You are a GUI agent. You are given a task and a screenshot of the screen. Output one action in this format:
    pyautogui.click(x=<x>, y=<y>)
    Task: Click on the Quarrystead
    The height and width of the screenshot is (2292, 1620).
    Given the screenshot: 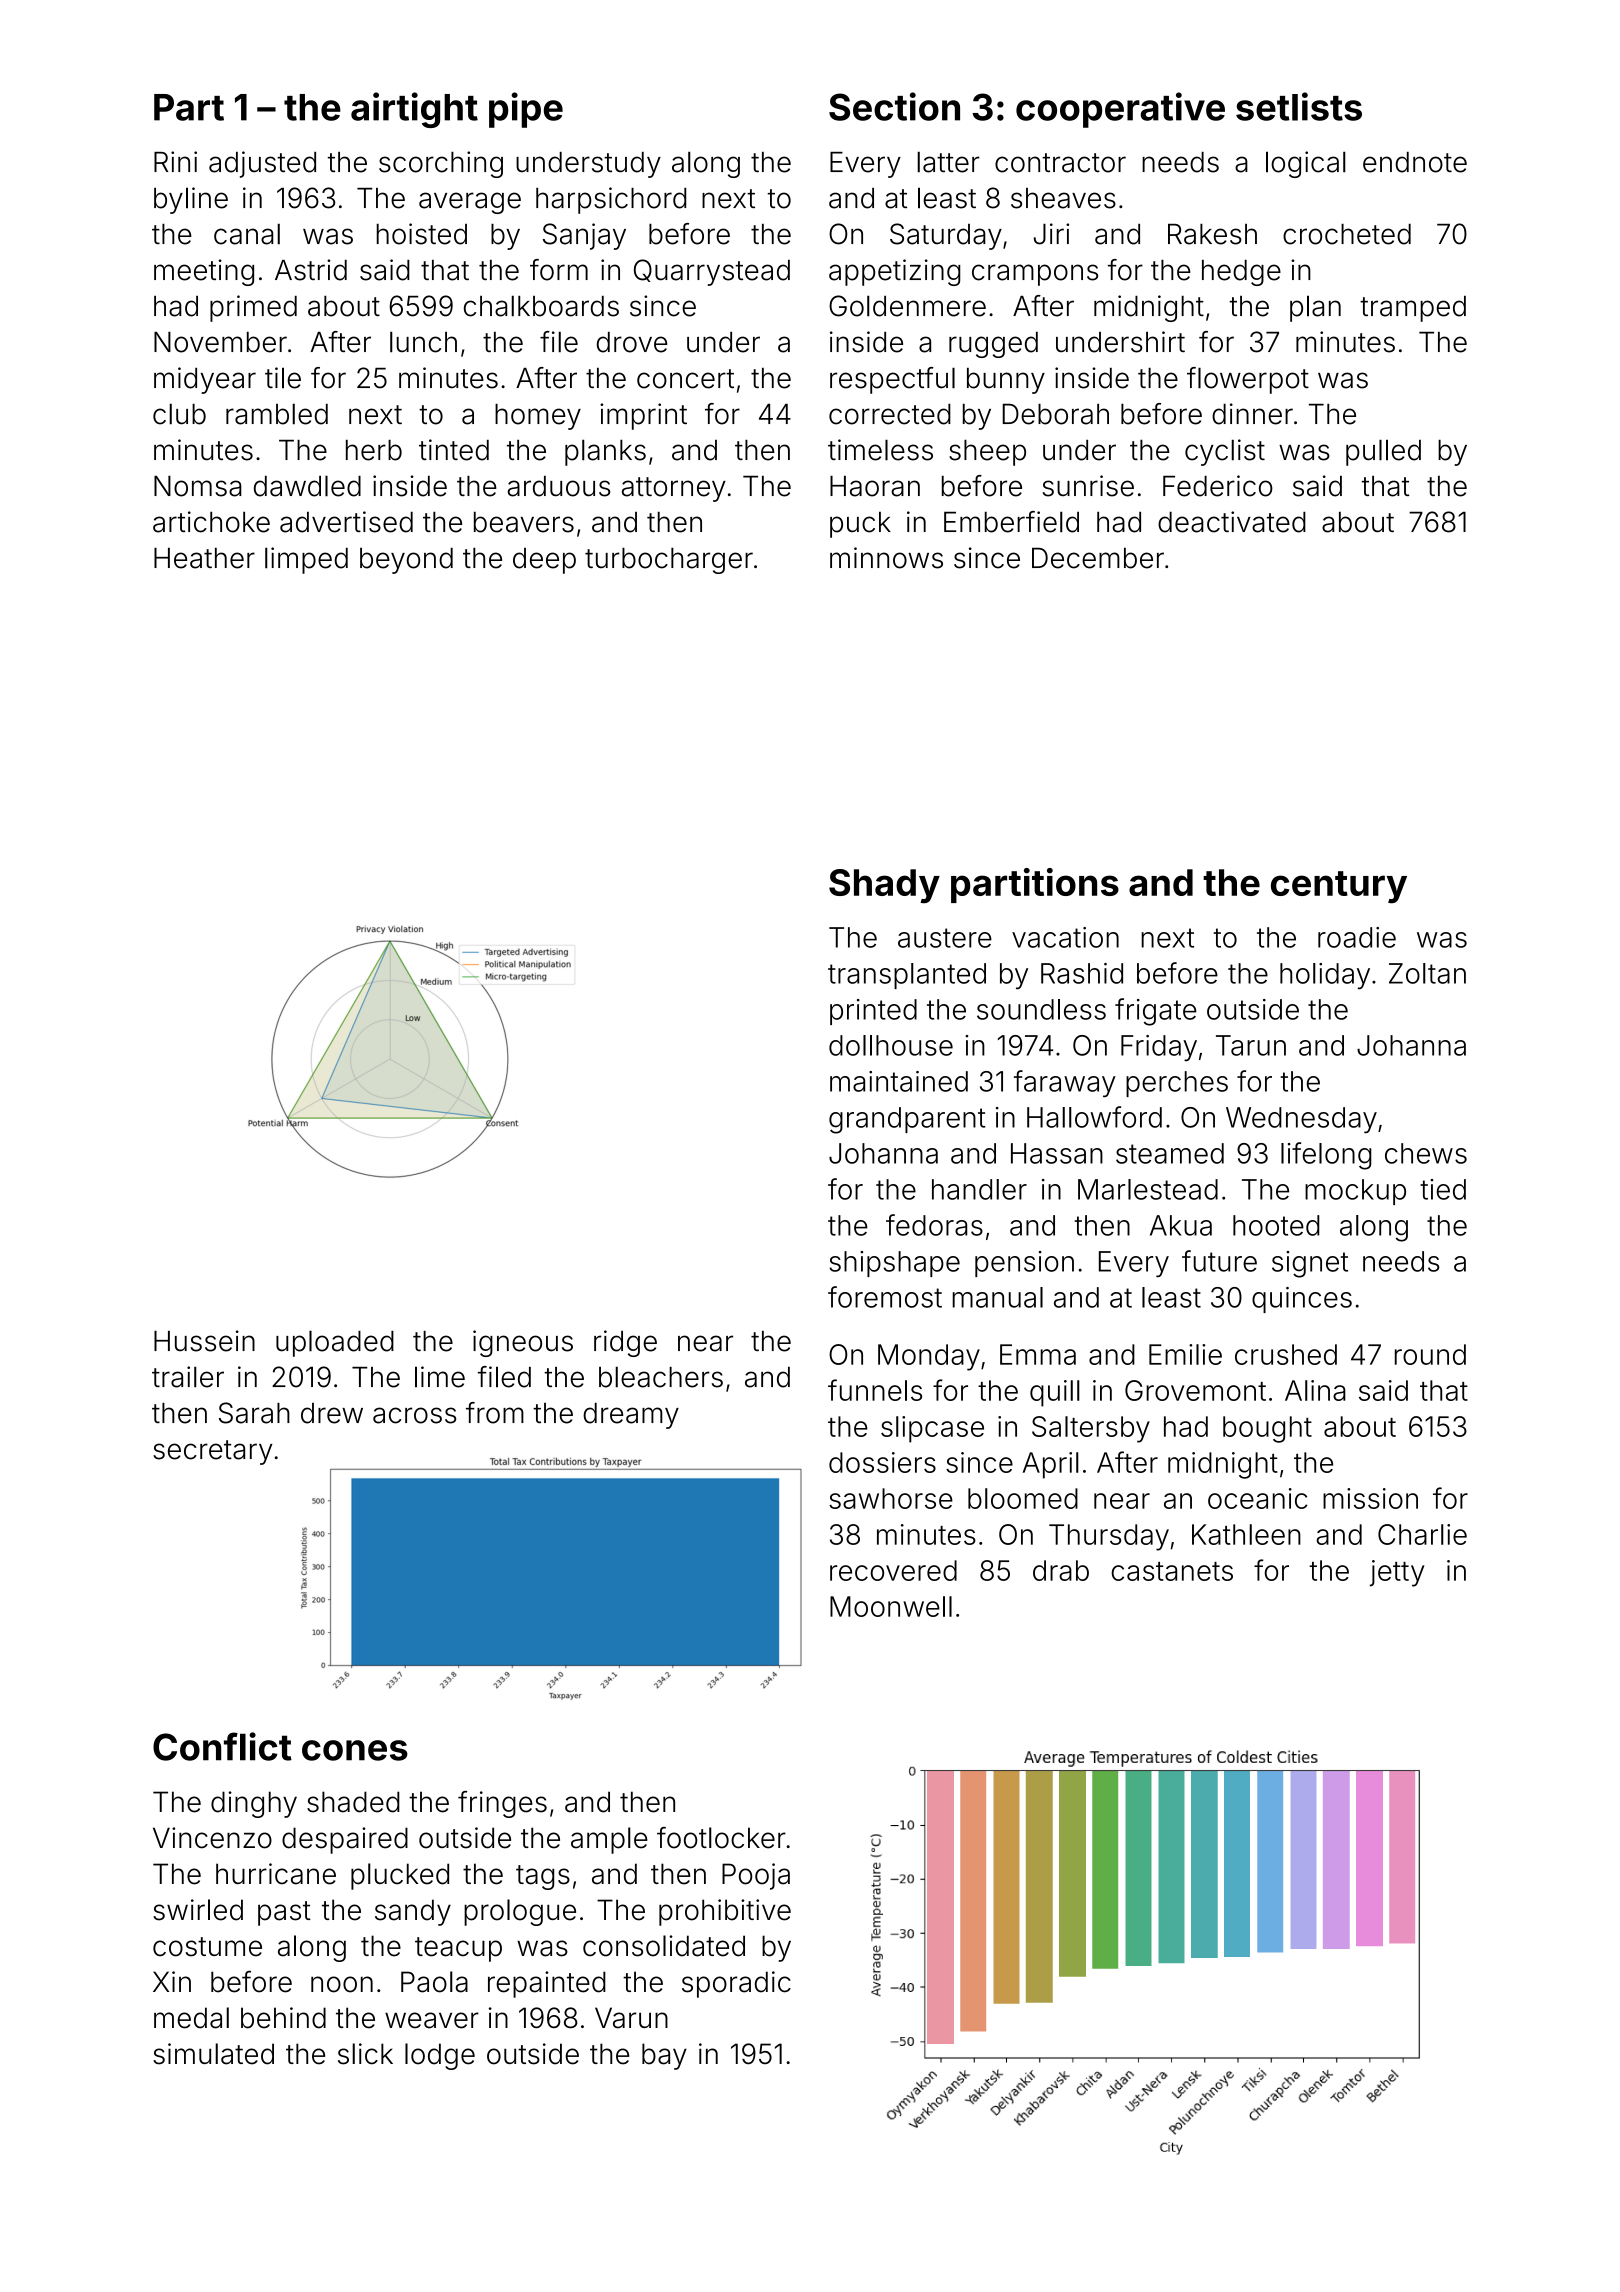 What is the action you would take?
    pyautogui.click(x=712, y=272)
